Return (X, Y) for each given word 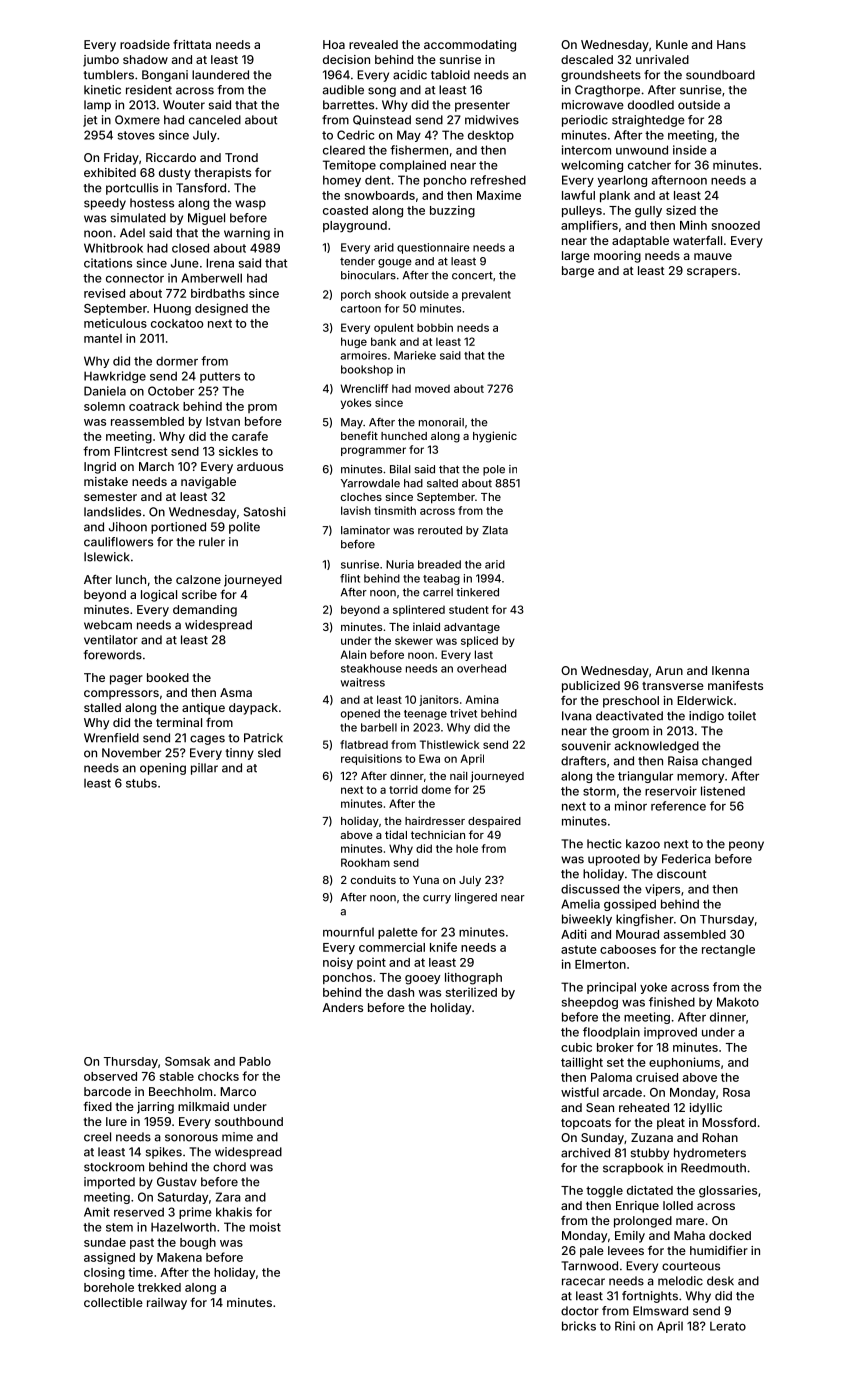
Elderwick (705, 700)
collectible (113, 1302)
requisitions (371, 759)
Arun (669, 670)
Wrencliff (364, 388)
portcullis (132, 189)
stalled (102, 707)
